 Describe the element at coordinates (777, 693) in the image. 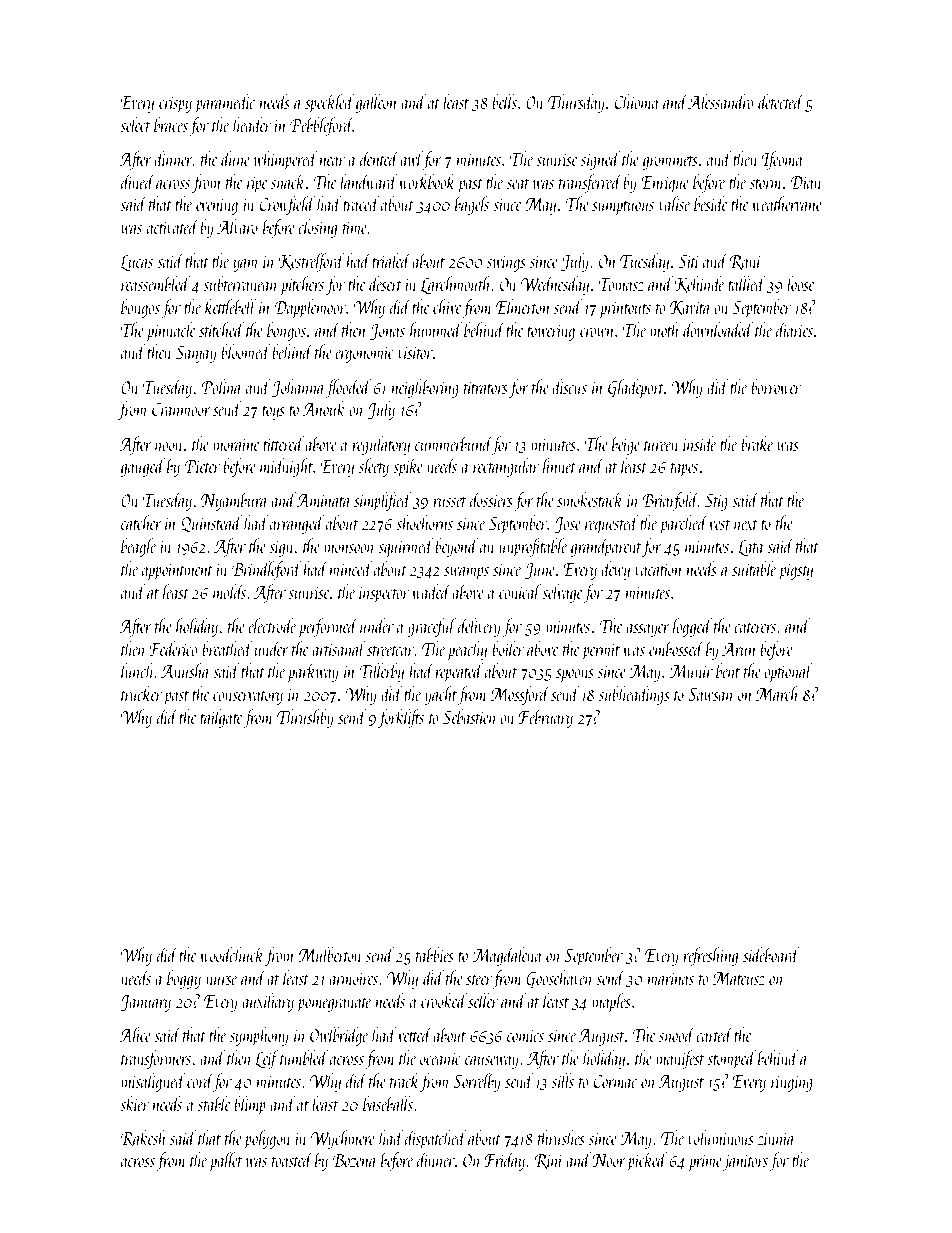

I see `March` at that location.
